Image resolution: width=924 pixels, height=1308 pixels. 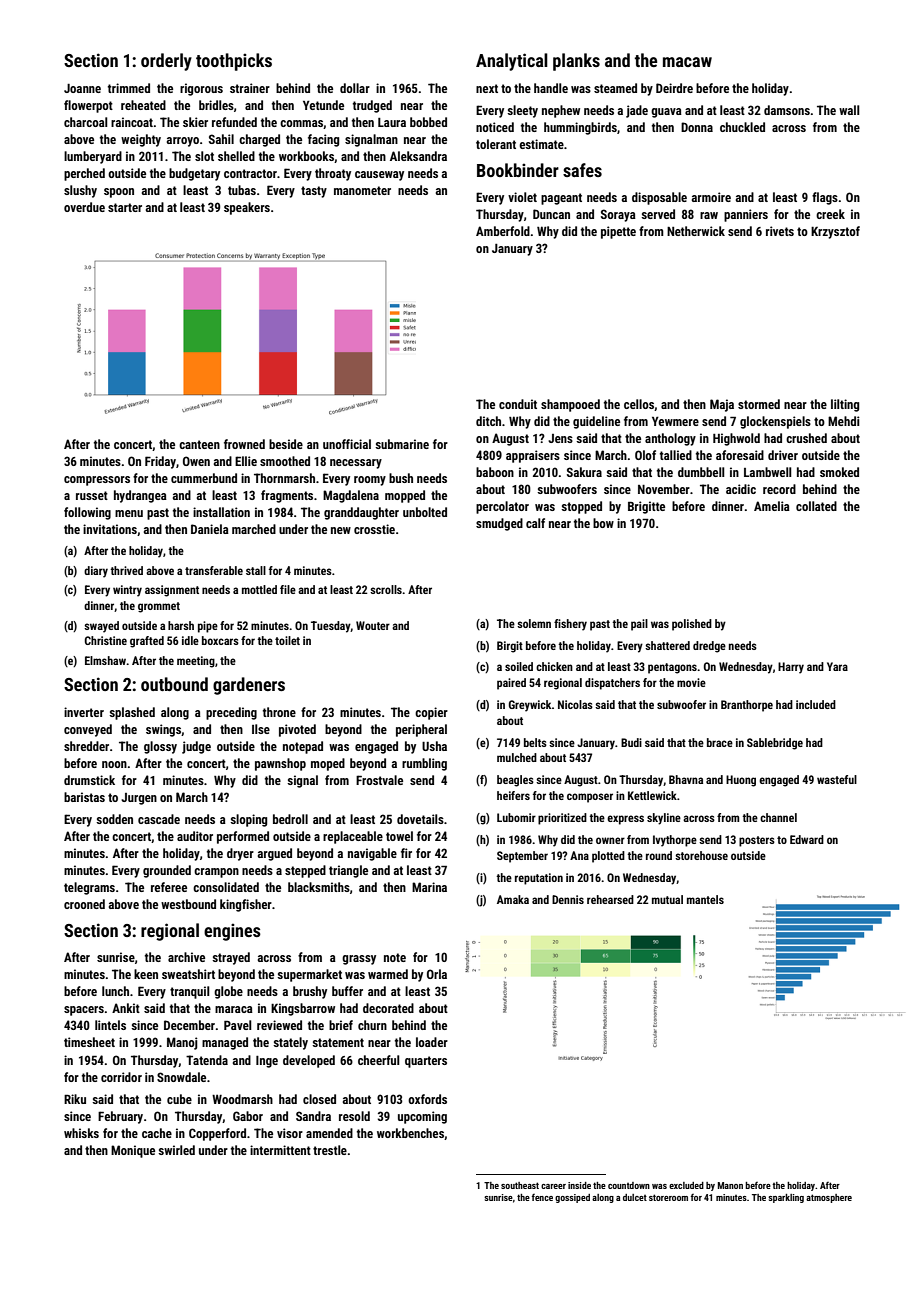 I want to click on Joanne, so click(x=82, y=88).
